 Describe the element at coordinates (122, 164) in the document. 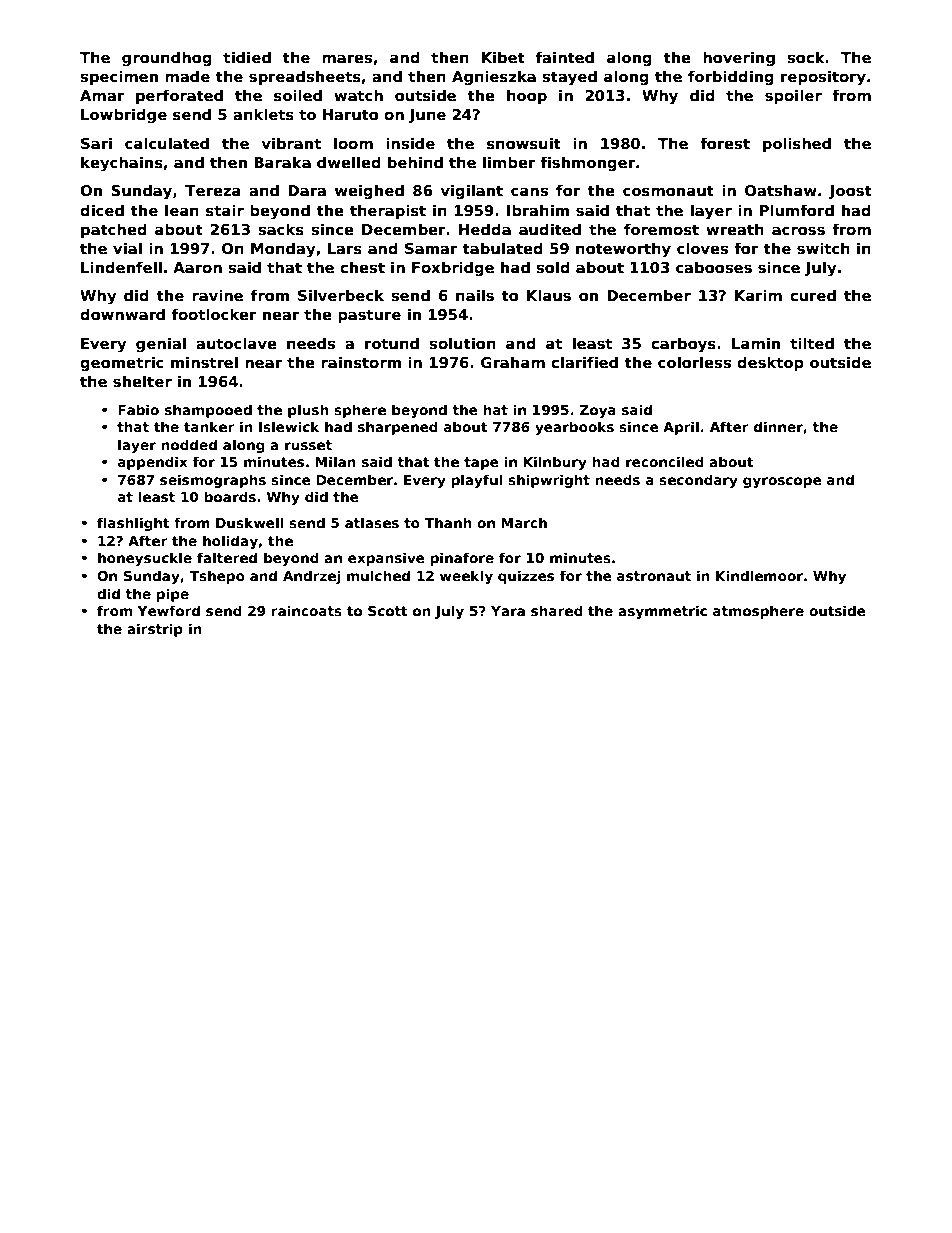

I see `keychains` at that location.
